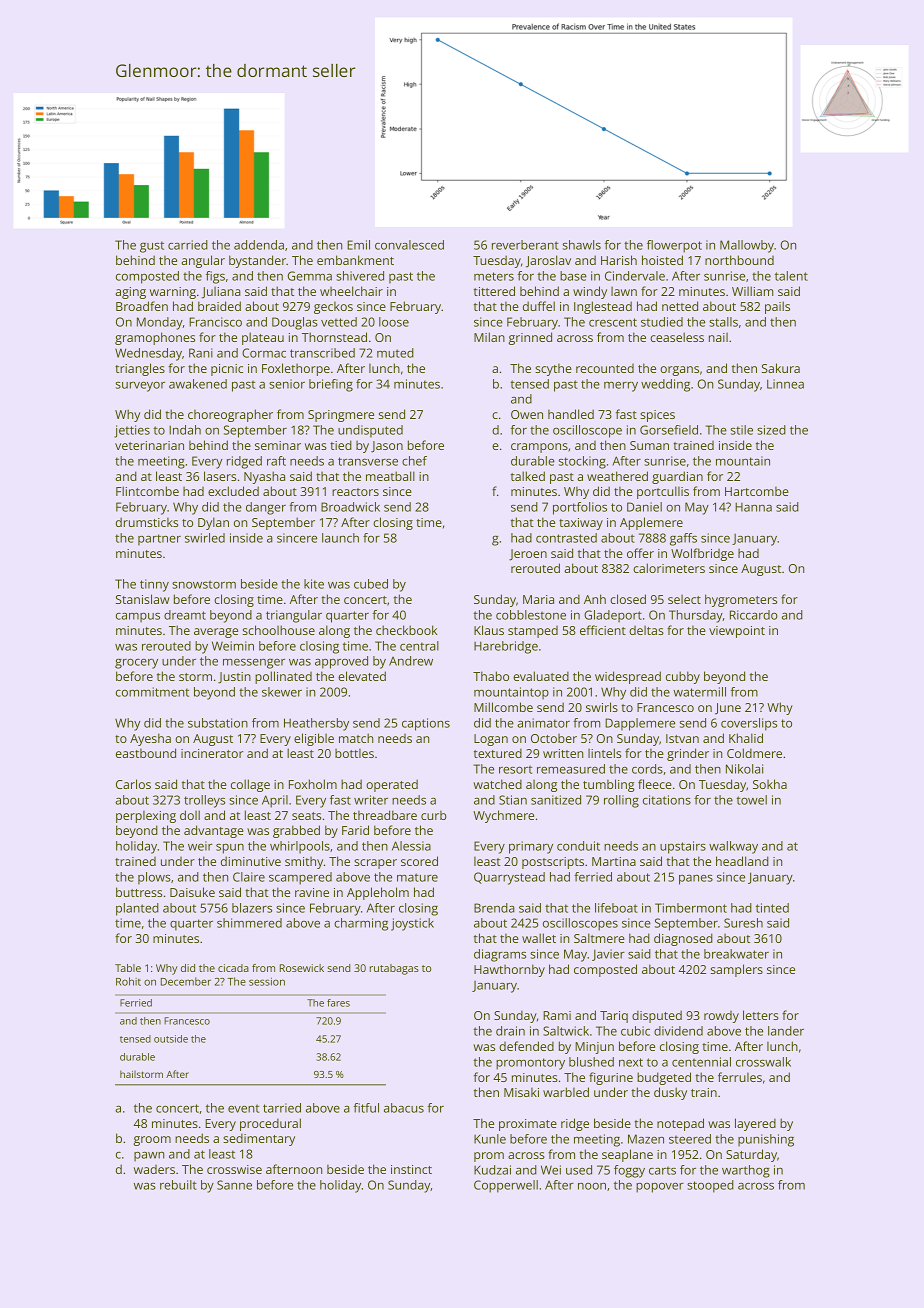  What do you see at coordinates (404, 1108) in the screenshot?
I see `abacus` at bounding box center [404, 1108].
